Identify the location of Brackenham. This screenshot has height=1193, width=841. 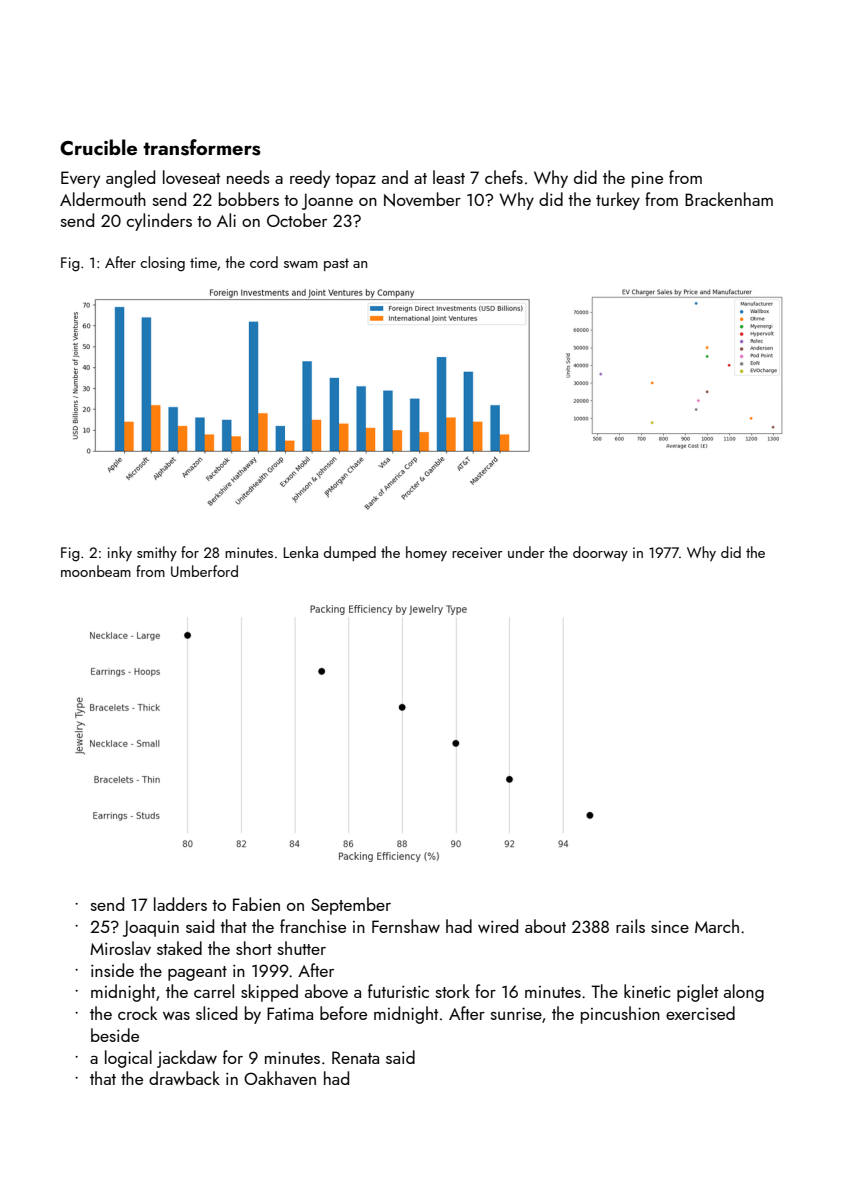
(729, 199).
